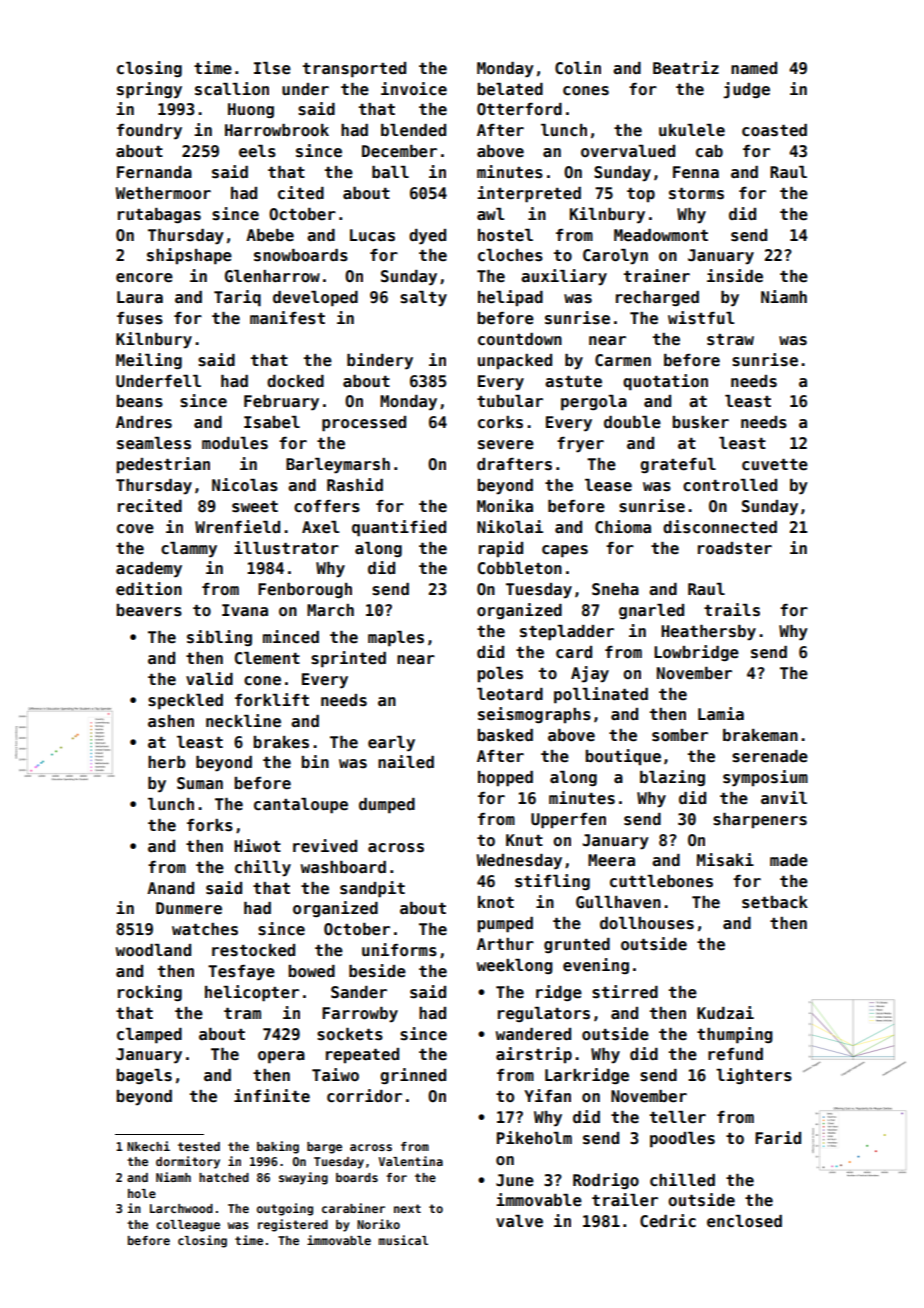 This page has height=1308, width=924. I want to click on judge, so click(746, 90).
